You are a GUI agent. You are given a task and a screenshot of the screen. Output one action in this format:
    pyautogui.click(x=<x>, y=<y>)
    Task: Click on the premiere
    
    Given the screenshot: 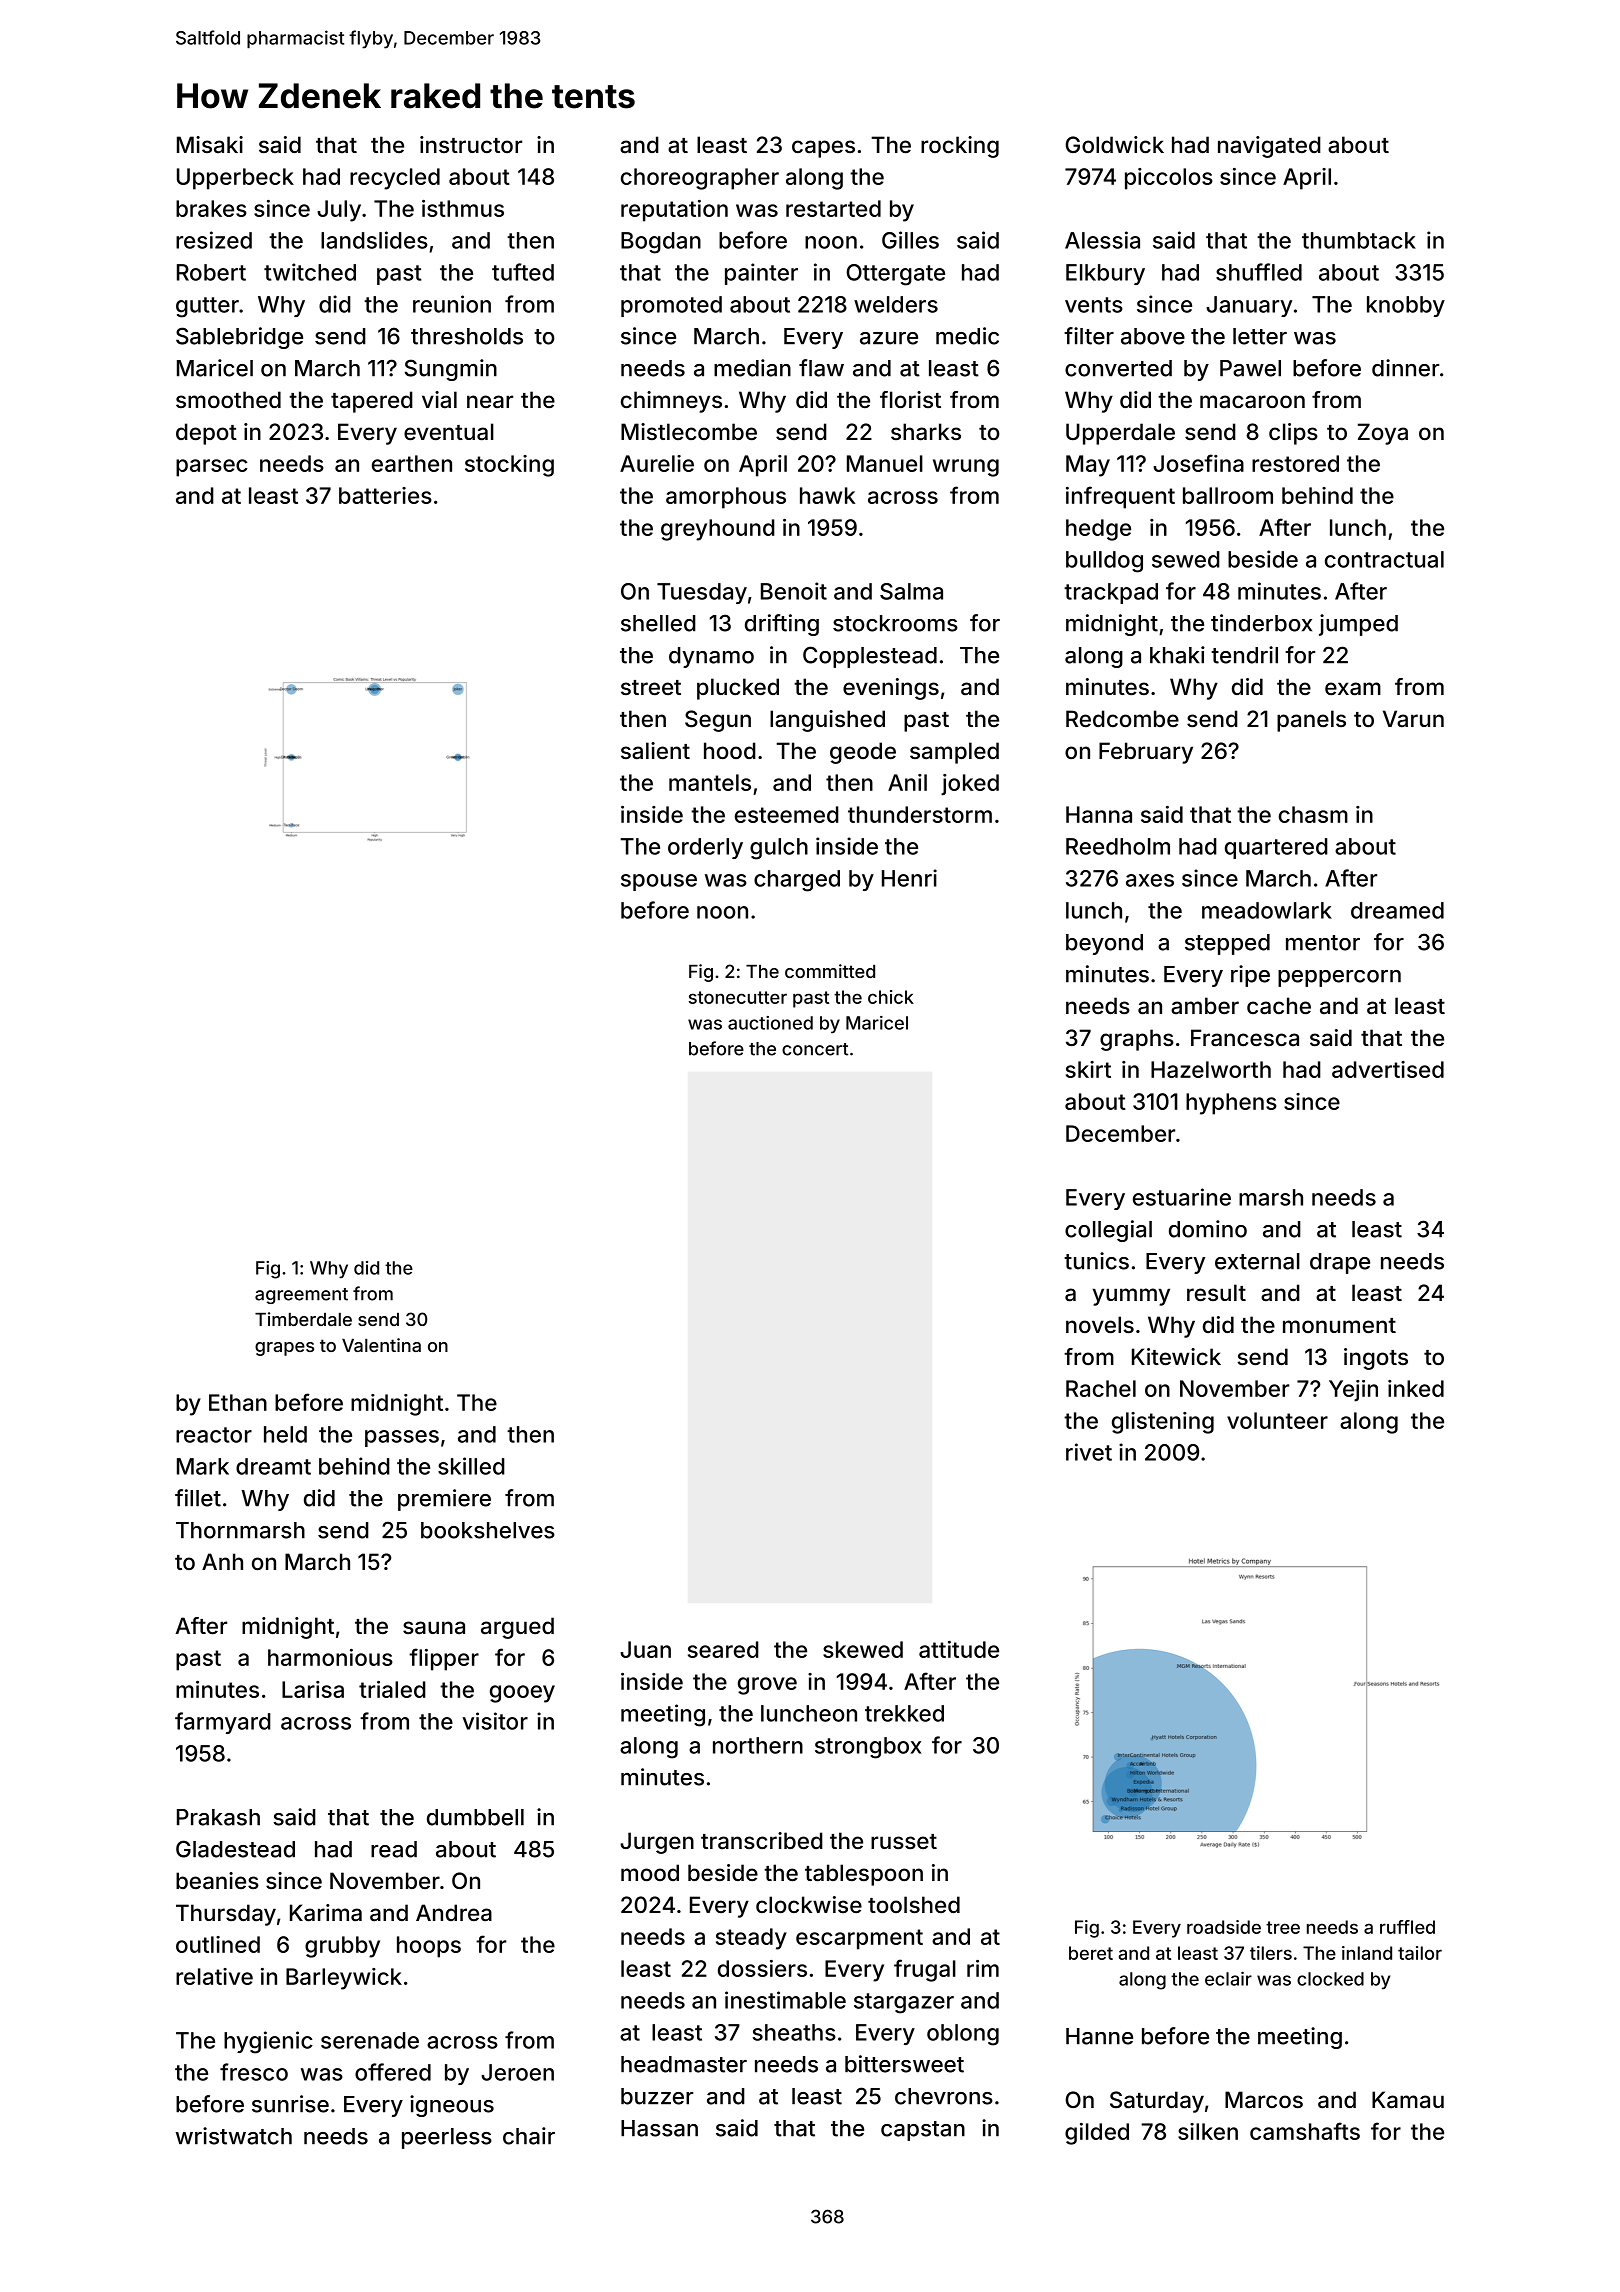 What is the action you would take?
    pyautogui.click(x=444, y=1500)
